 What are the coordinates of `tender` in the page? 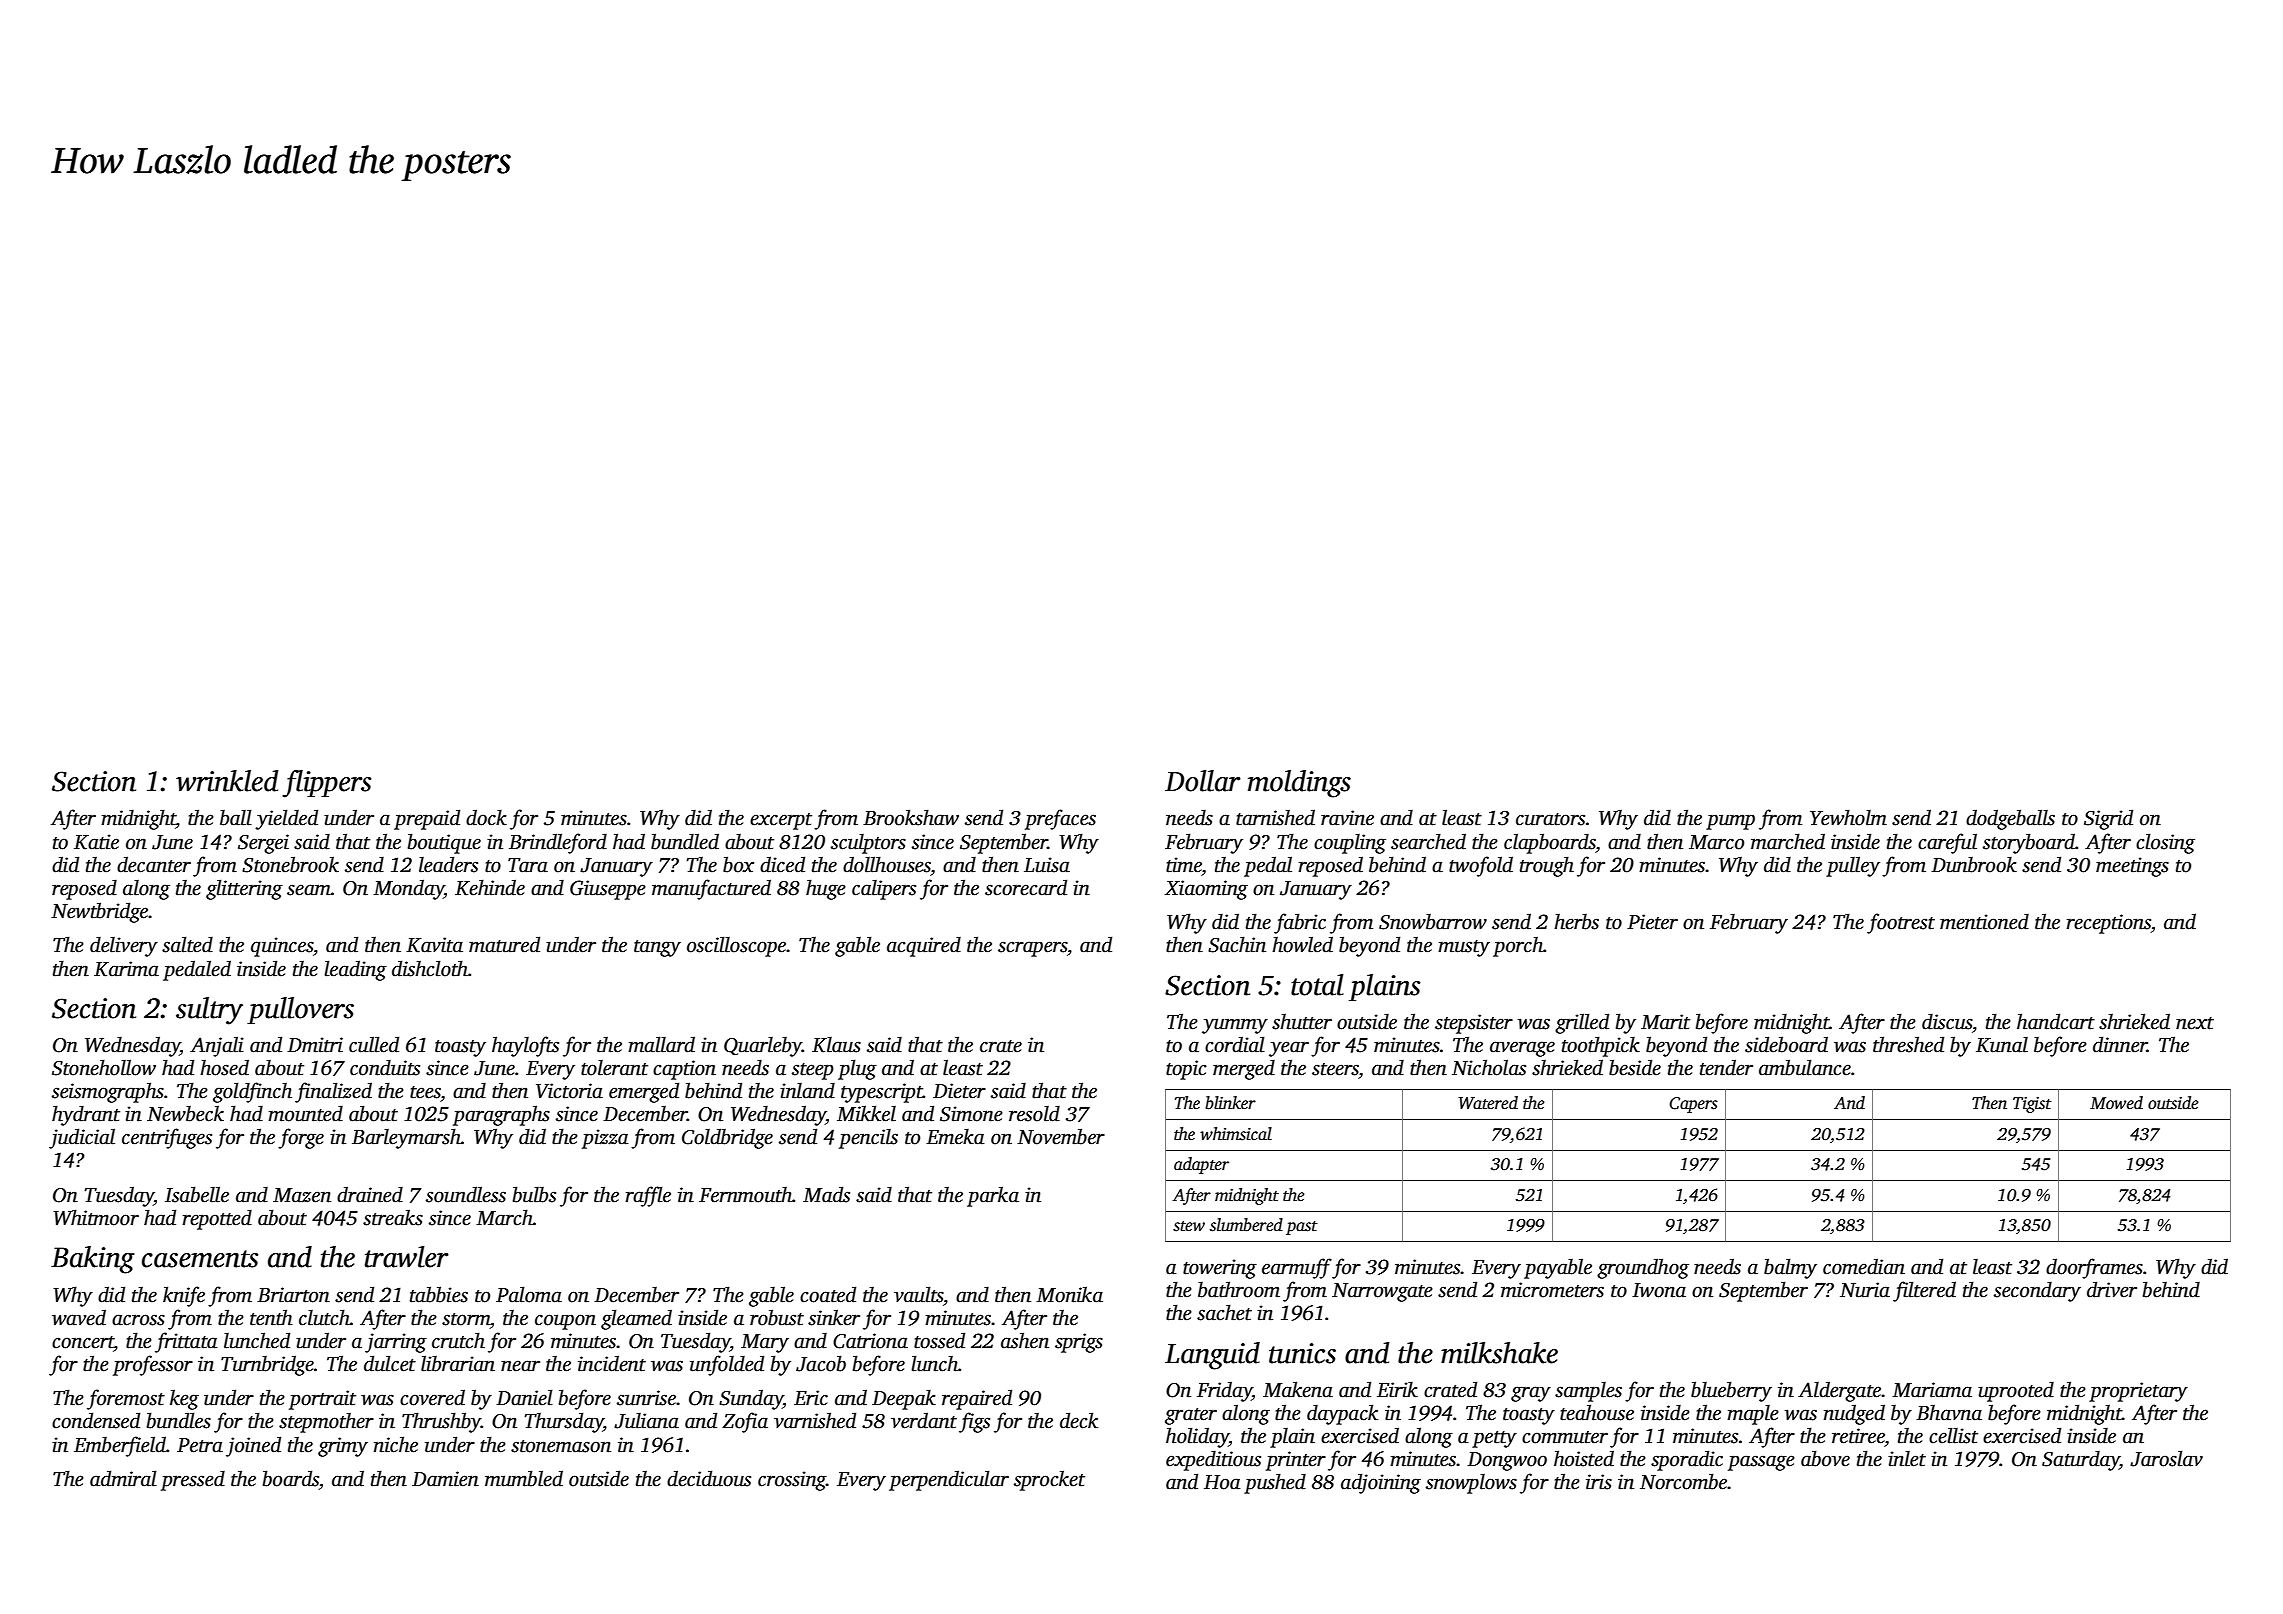 It's located at (1726, 1067).
